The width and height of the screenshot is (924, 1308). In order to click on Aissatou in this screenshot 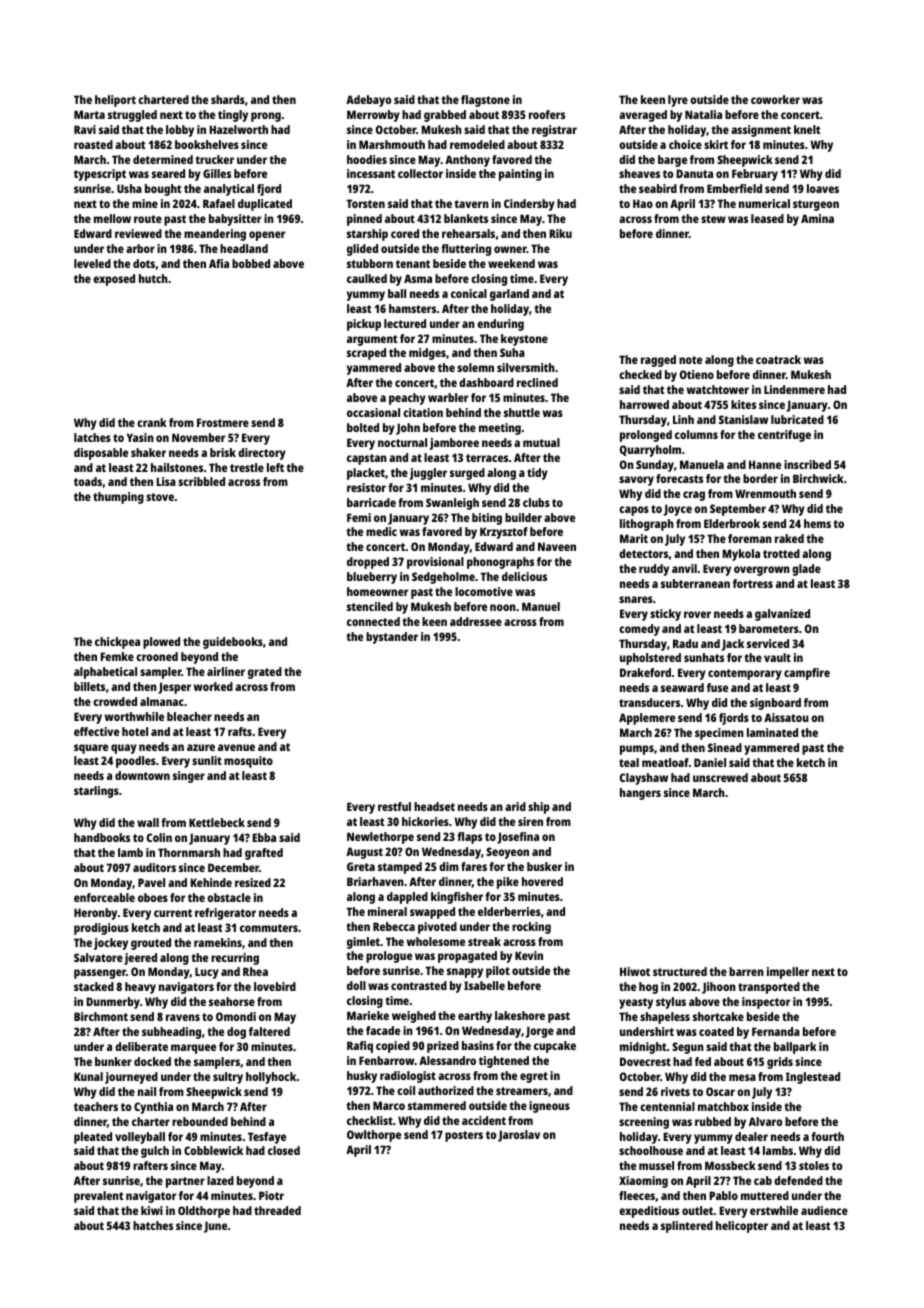, I will do `click(786, 717)`.
